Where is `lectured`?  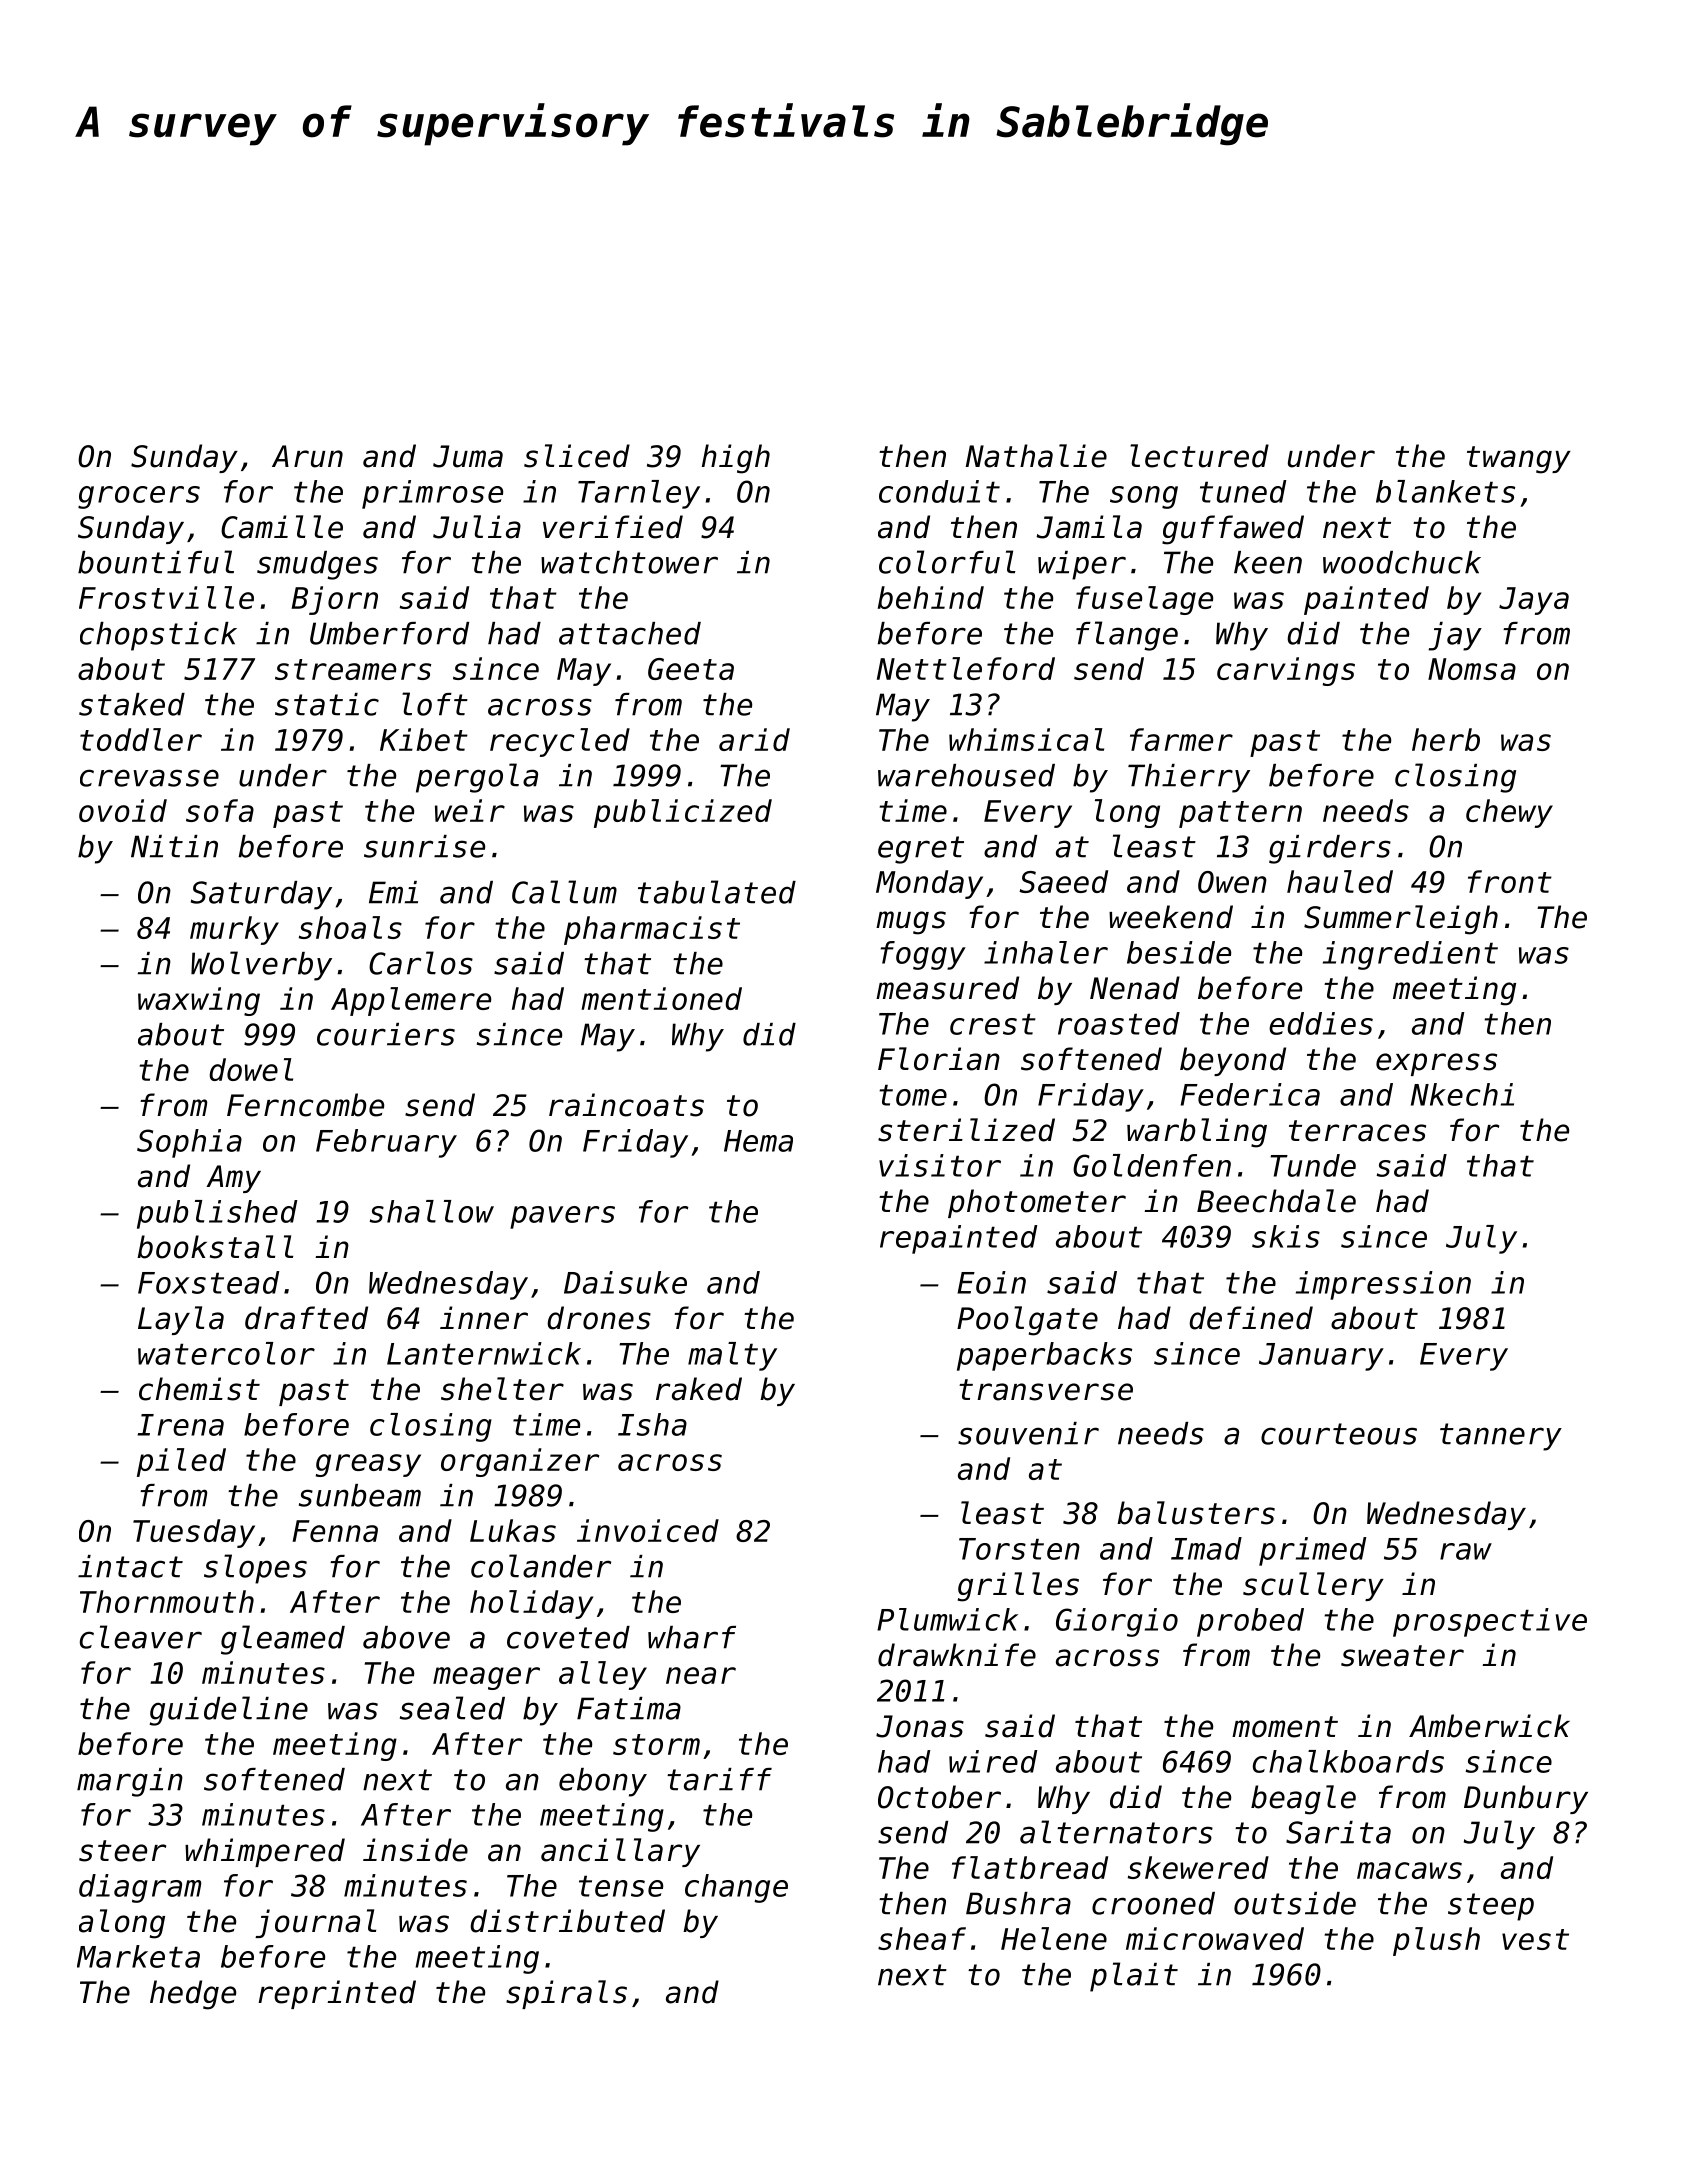 lectured is located at coordinates (1199, 456).
